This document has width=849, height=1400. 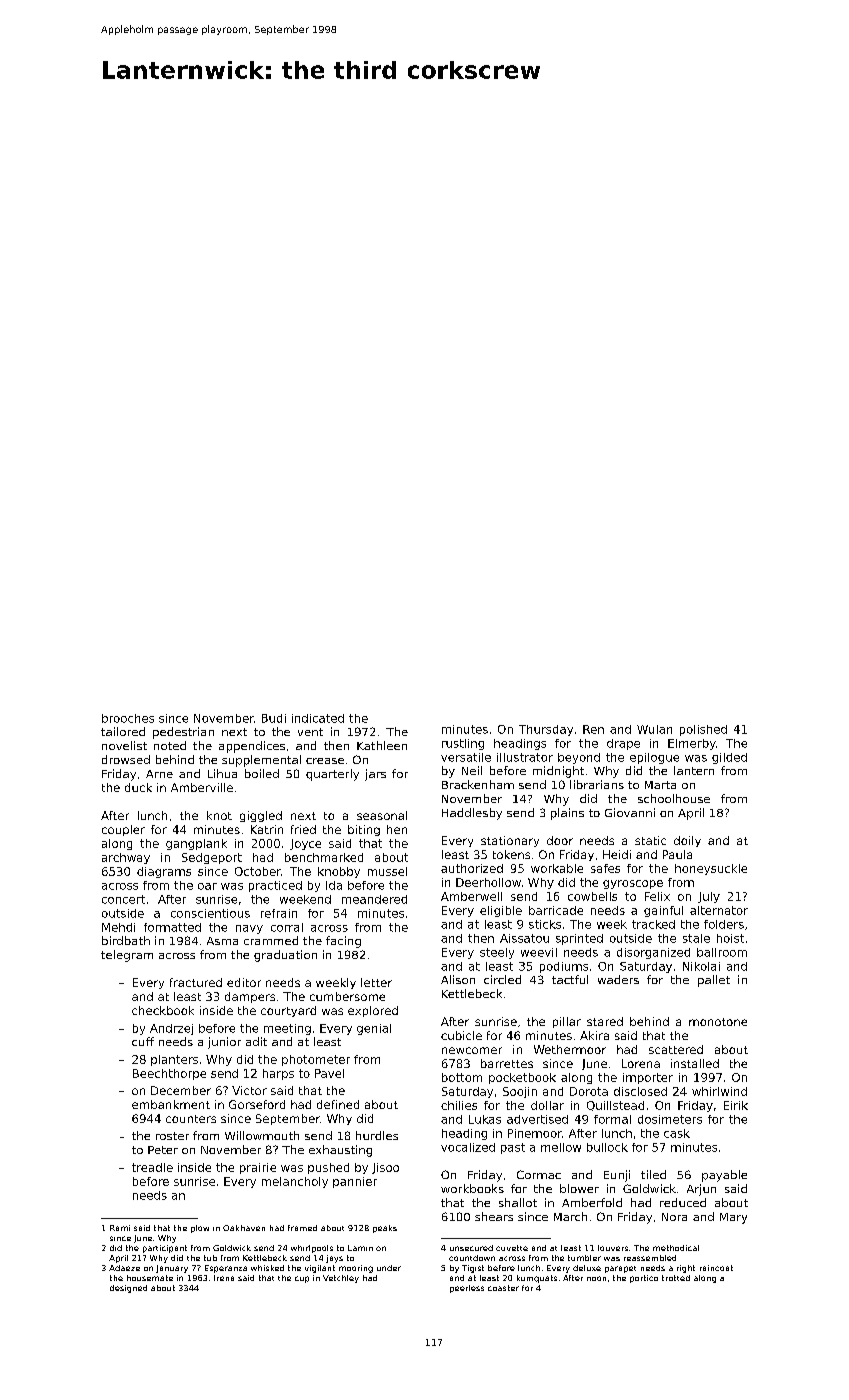 What do you see at coordinates (660, 785) in the document?
I see `Marta` at bounding box center [660, 785].
